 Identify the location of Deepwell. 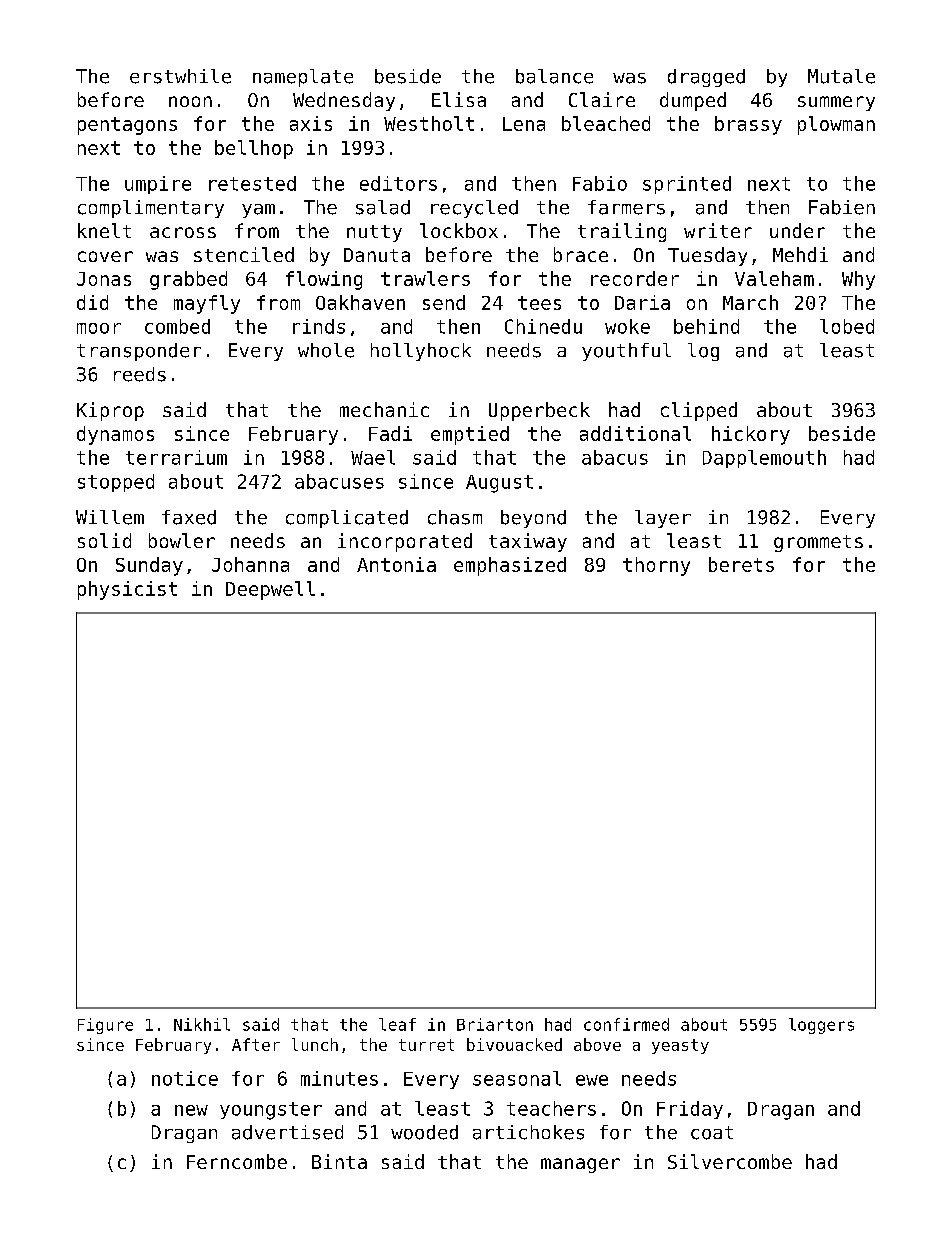
(270, 590).
